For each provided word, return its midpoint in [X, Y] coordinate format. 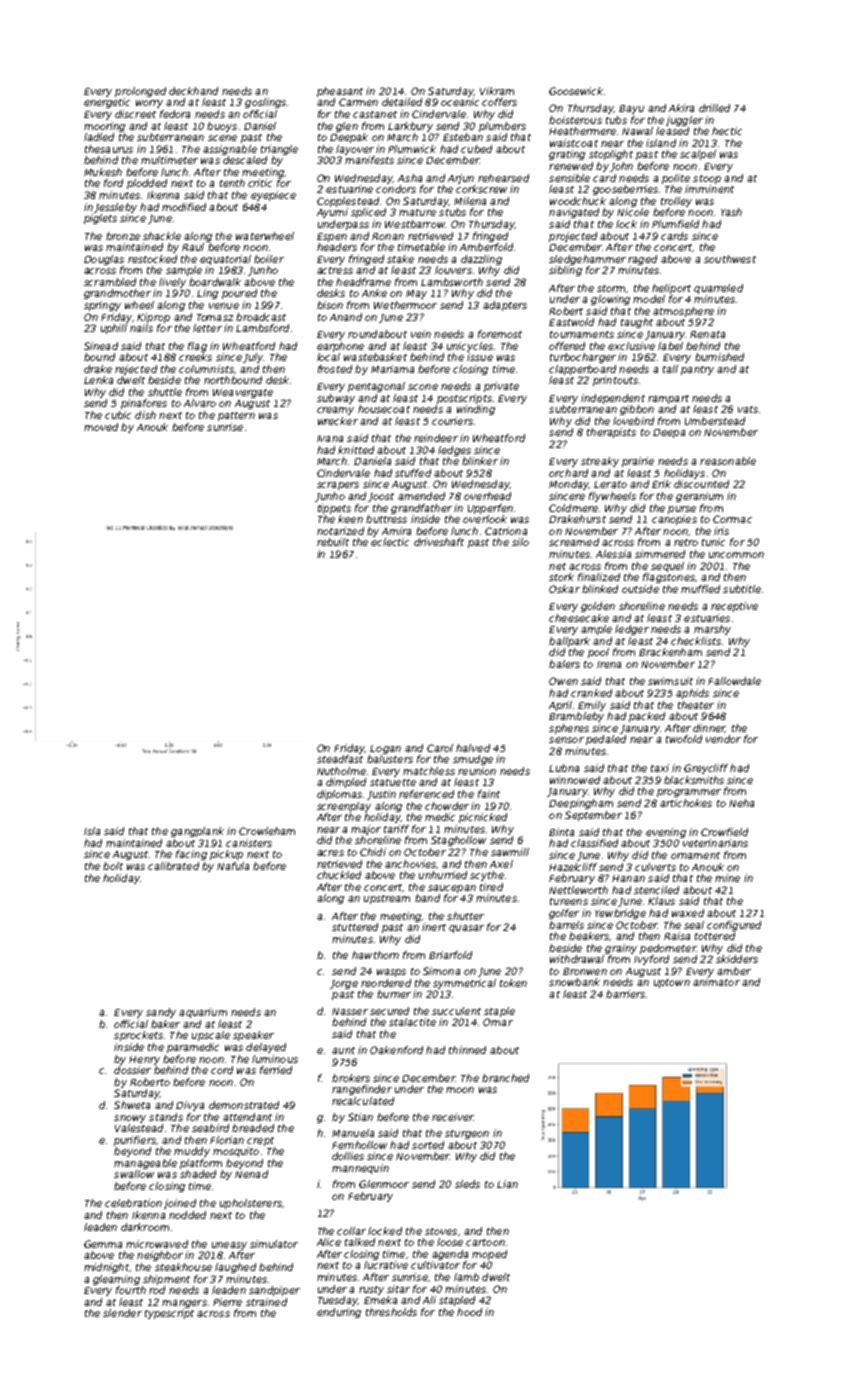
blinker [480, 461]
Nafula [233, 866]
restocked [152, 259]
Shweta [132, 1105]
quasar [466, 929]
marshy [712, 630]
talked [360, 1242]
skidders [737, 959]
